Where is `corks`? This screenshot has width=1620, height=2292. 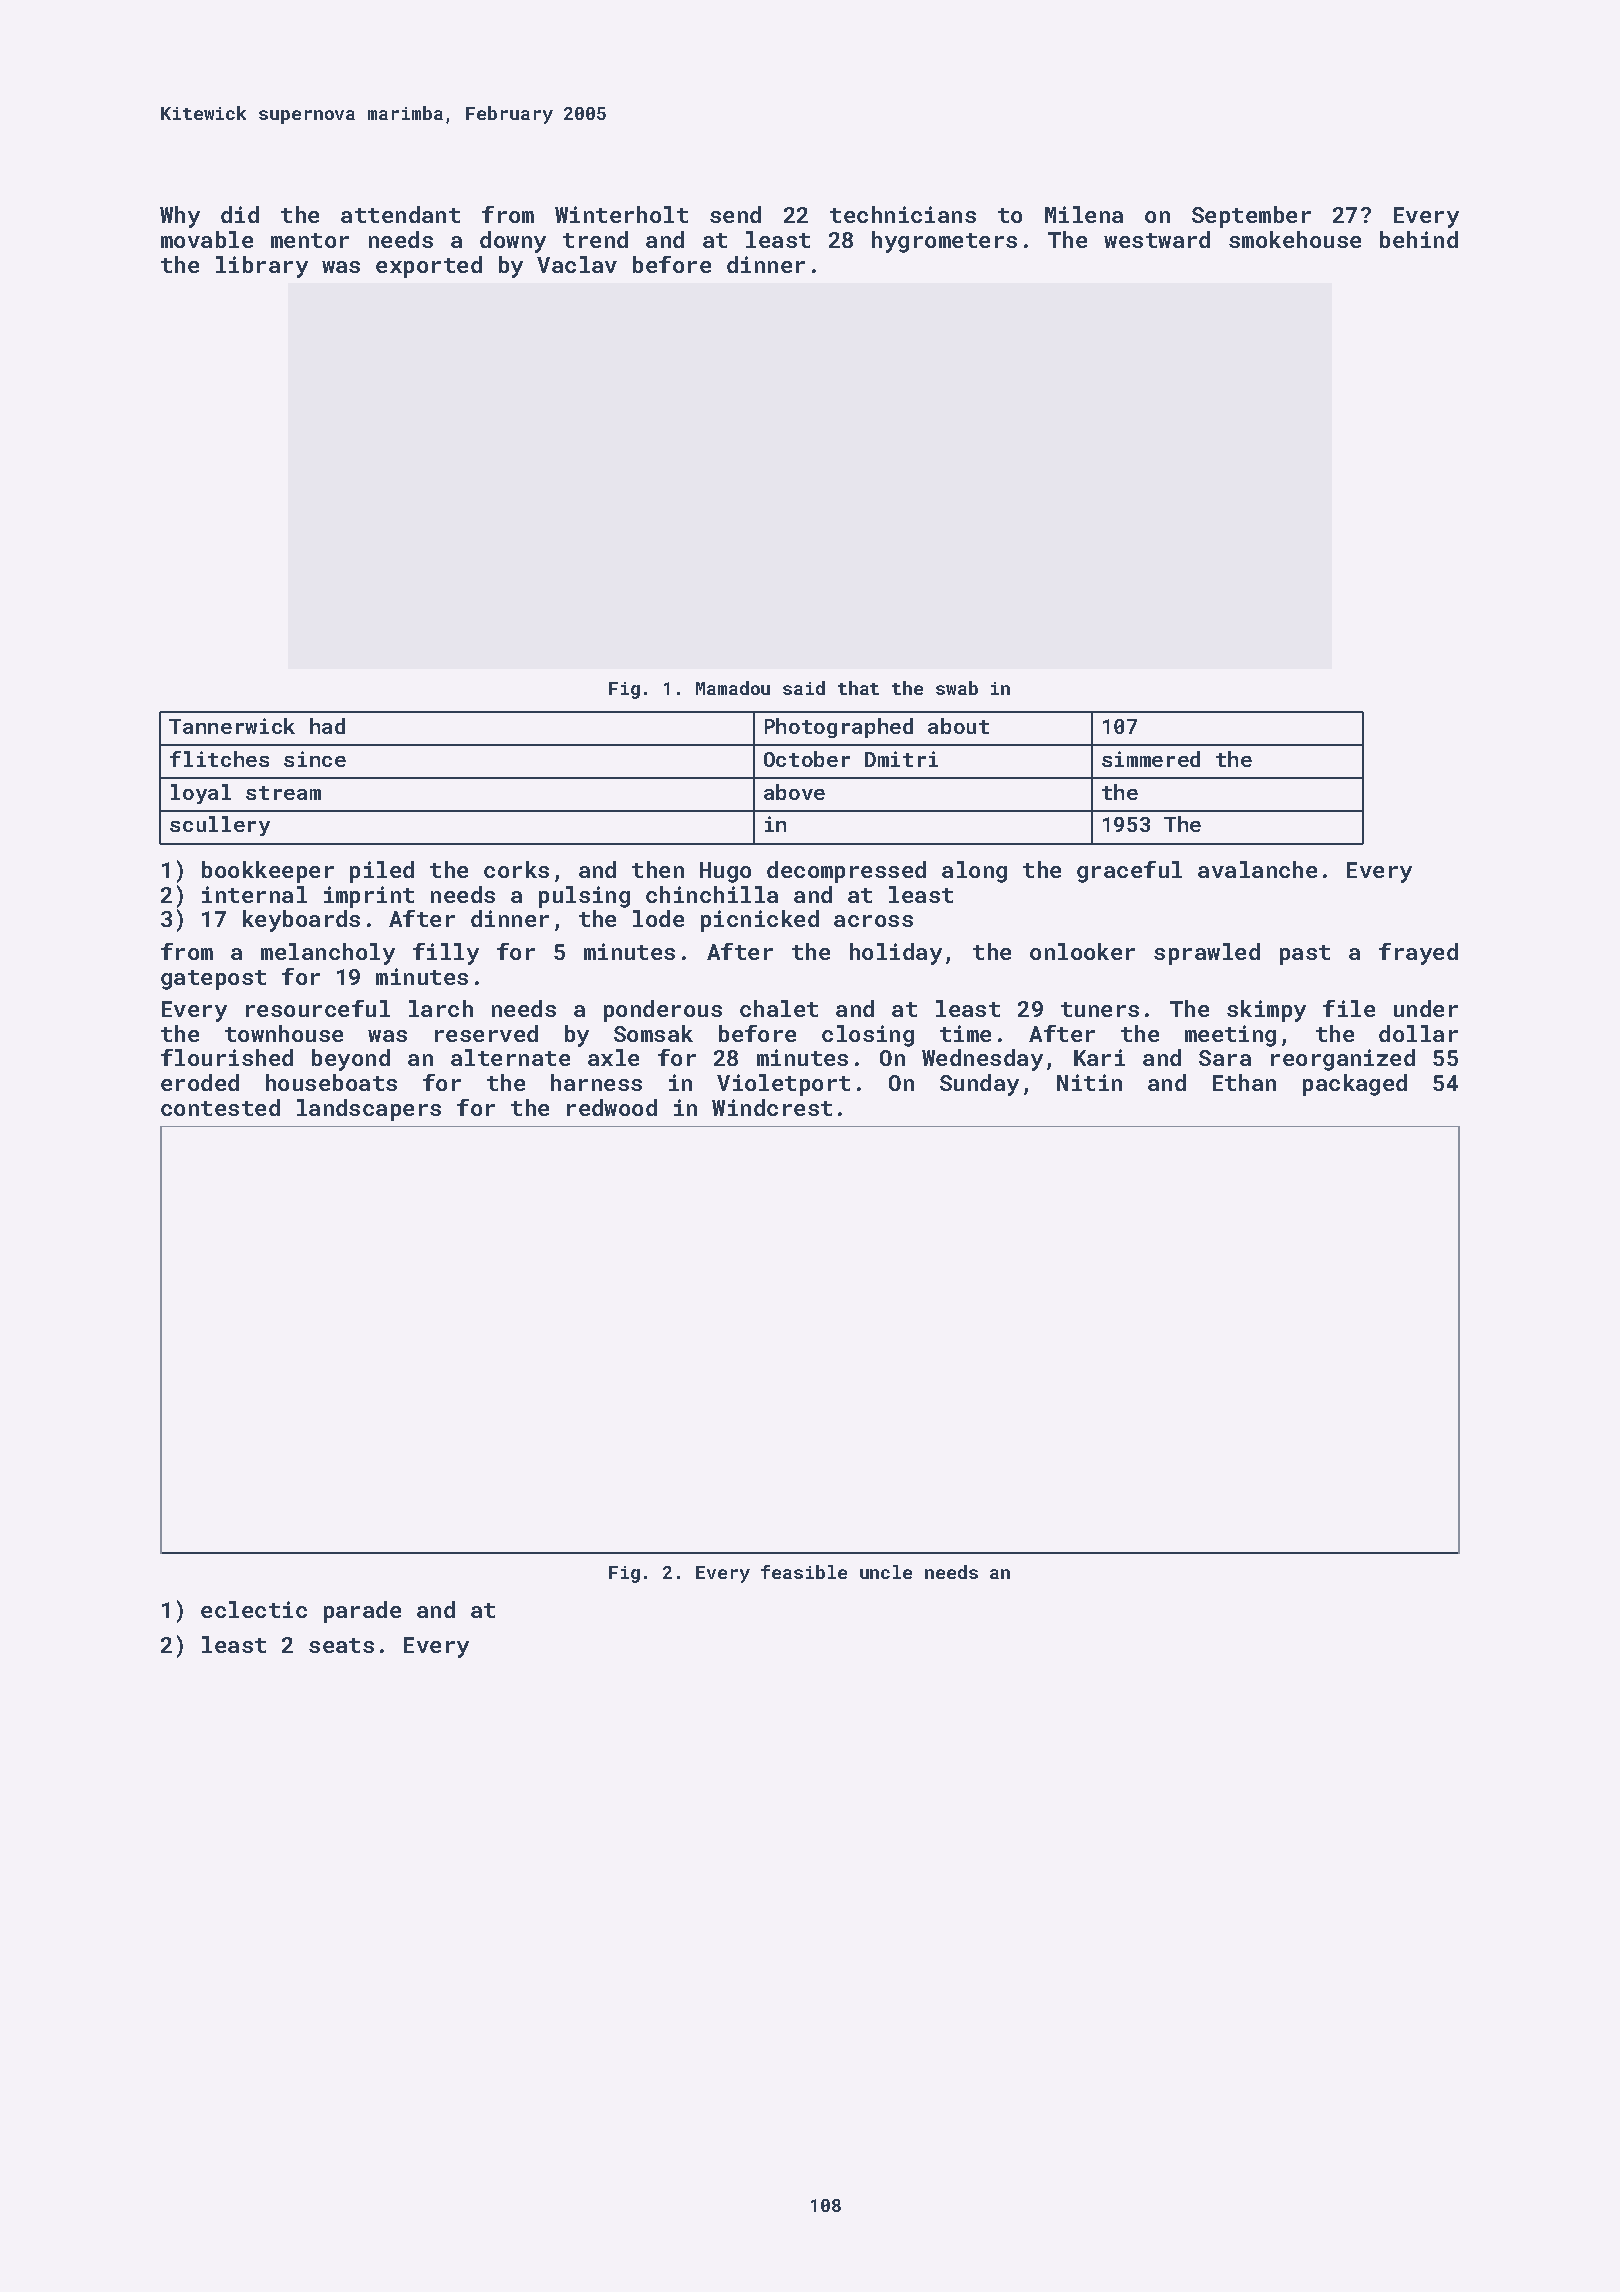 corks is located at coordinates (516, 869).
